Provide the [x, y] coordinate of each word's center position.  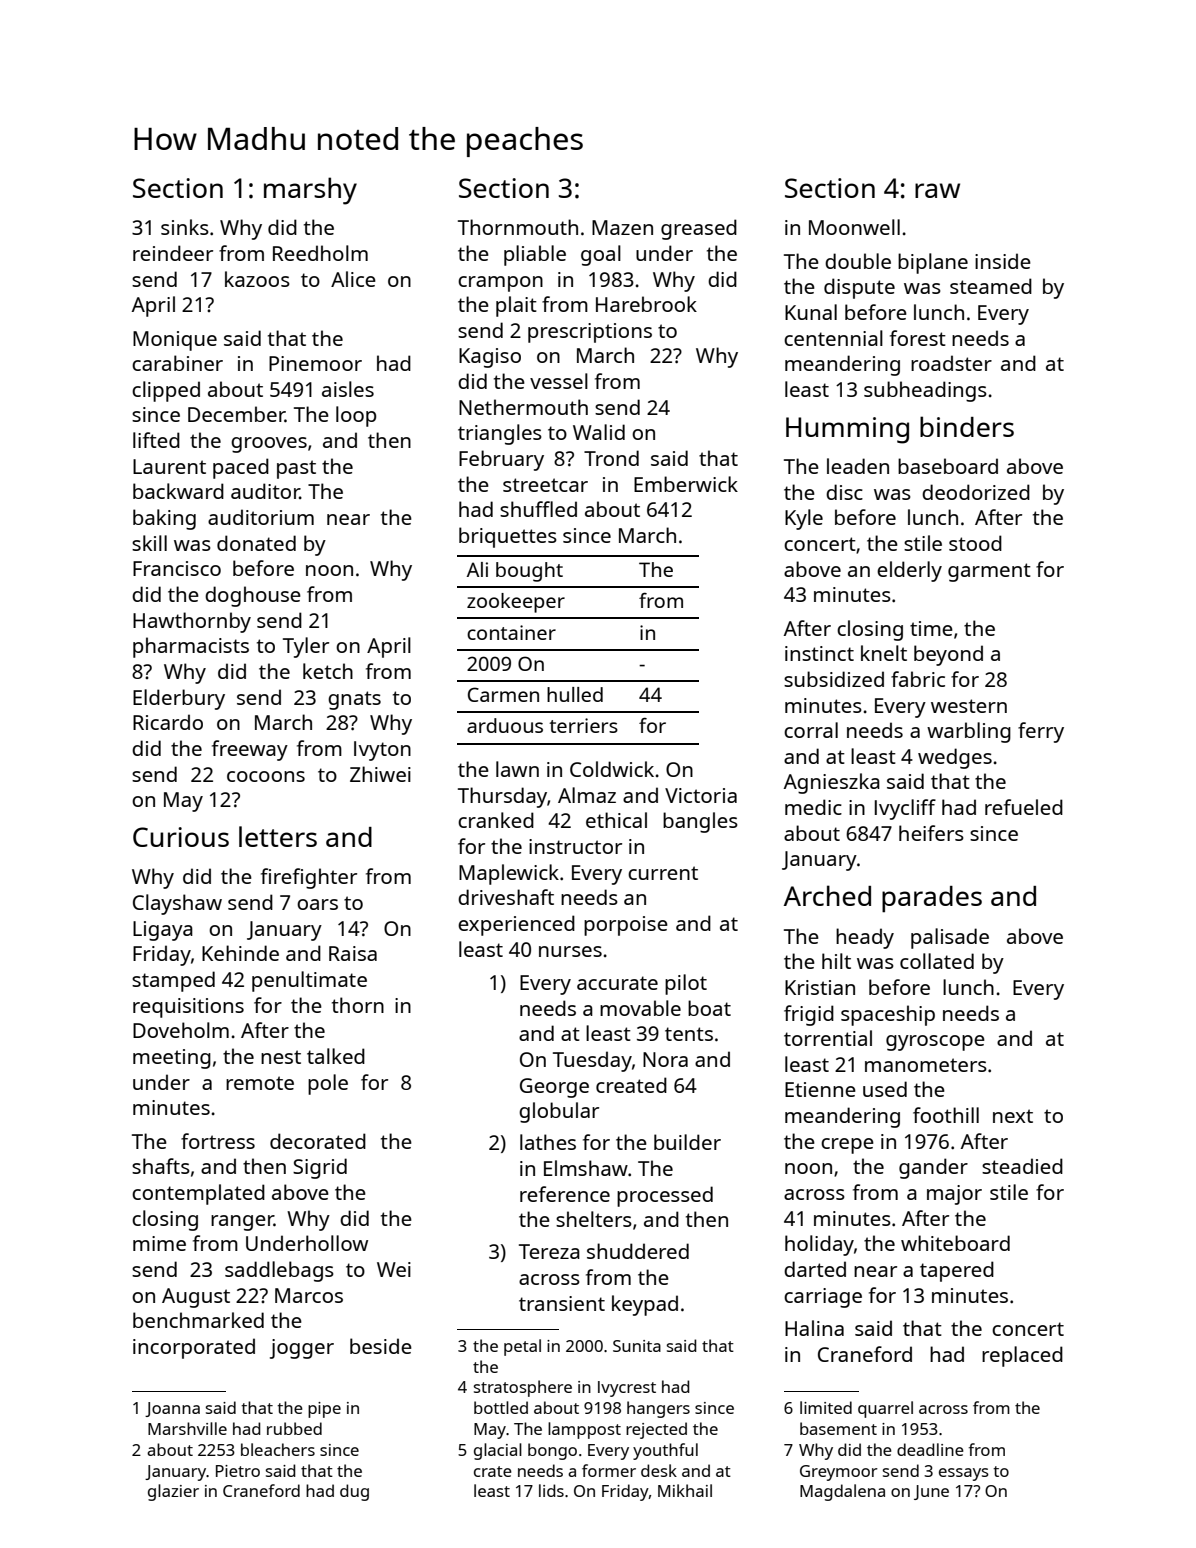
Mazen [622, 227]
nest [281, 1057]
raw [937, 190]
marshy [310, 191]
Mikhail [685, 1490]
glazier [173, 1492]
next [1013, 1116]
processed [665, 1196]
